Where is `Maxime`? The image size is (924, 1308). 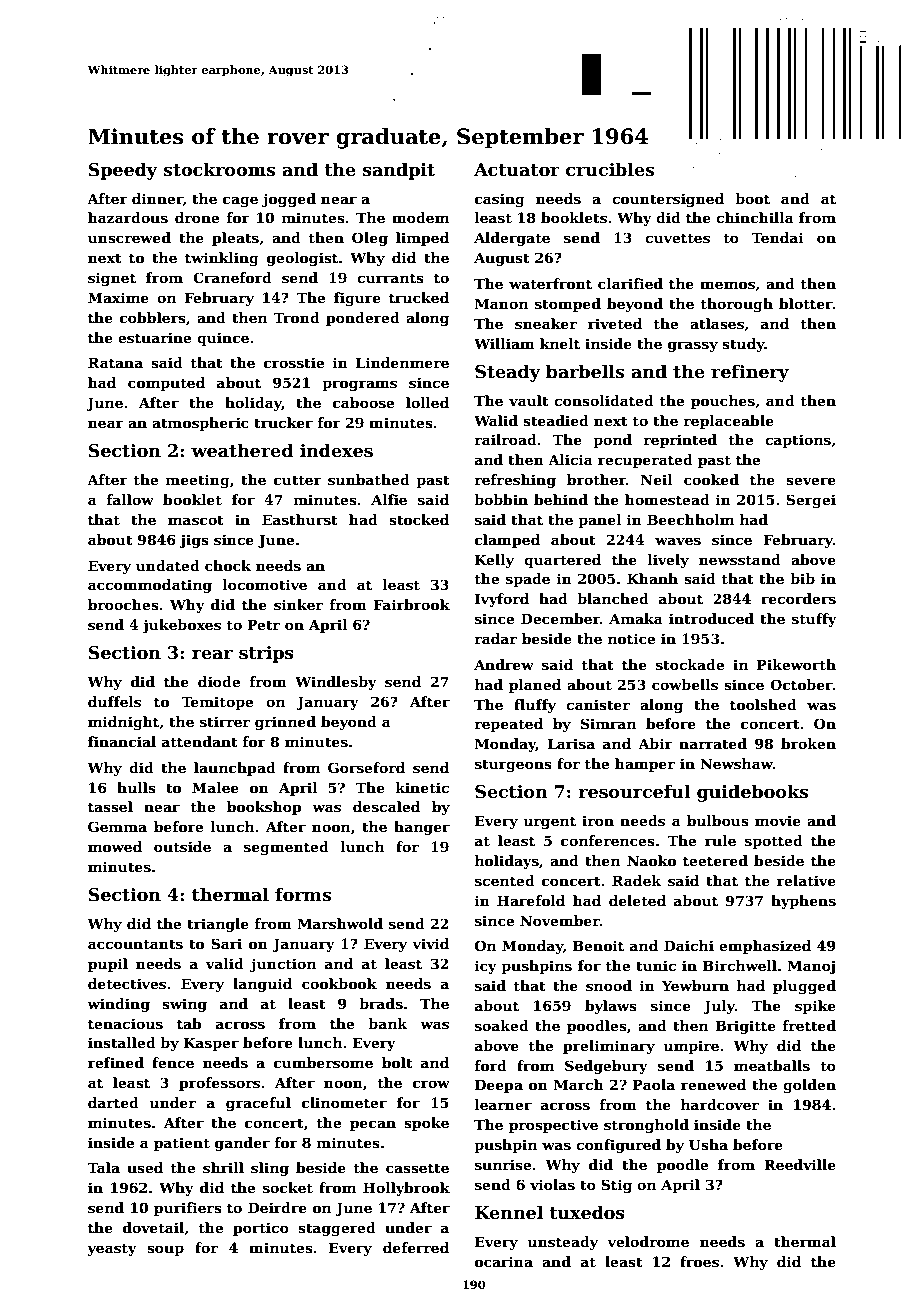
Maxime is located at coordinates (118, 297).
